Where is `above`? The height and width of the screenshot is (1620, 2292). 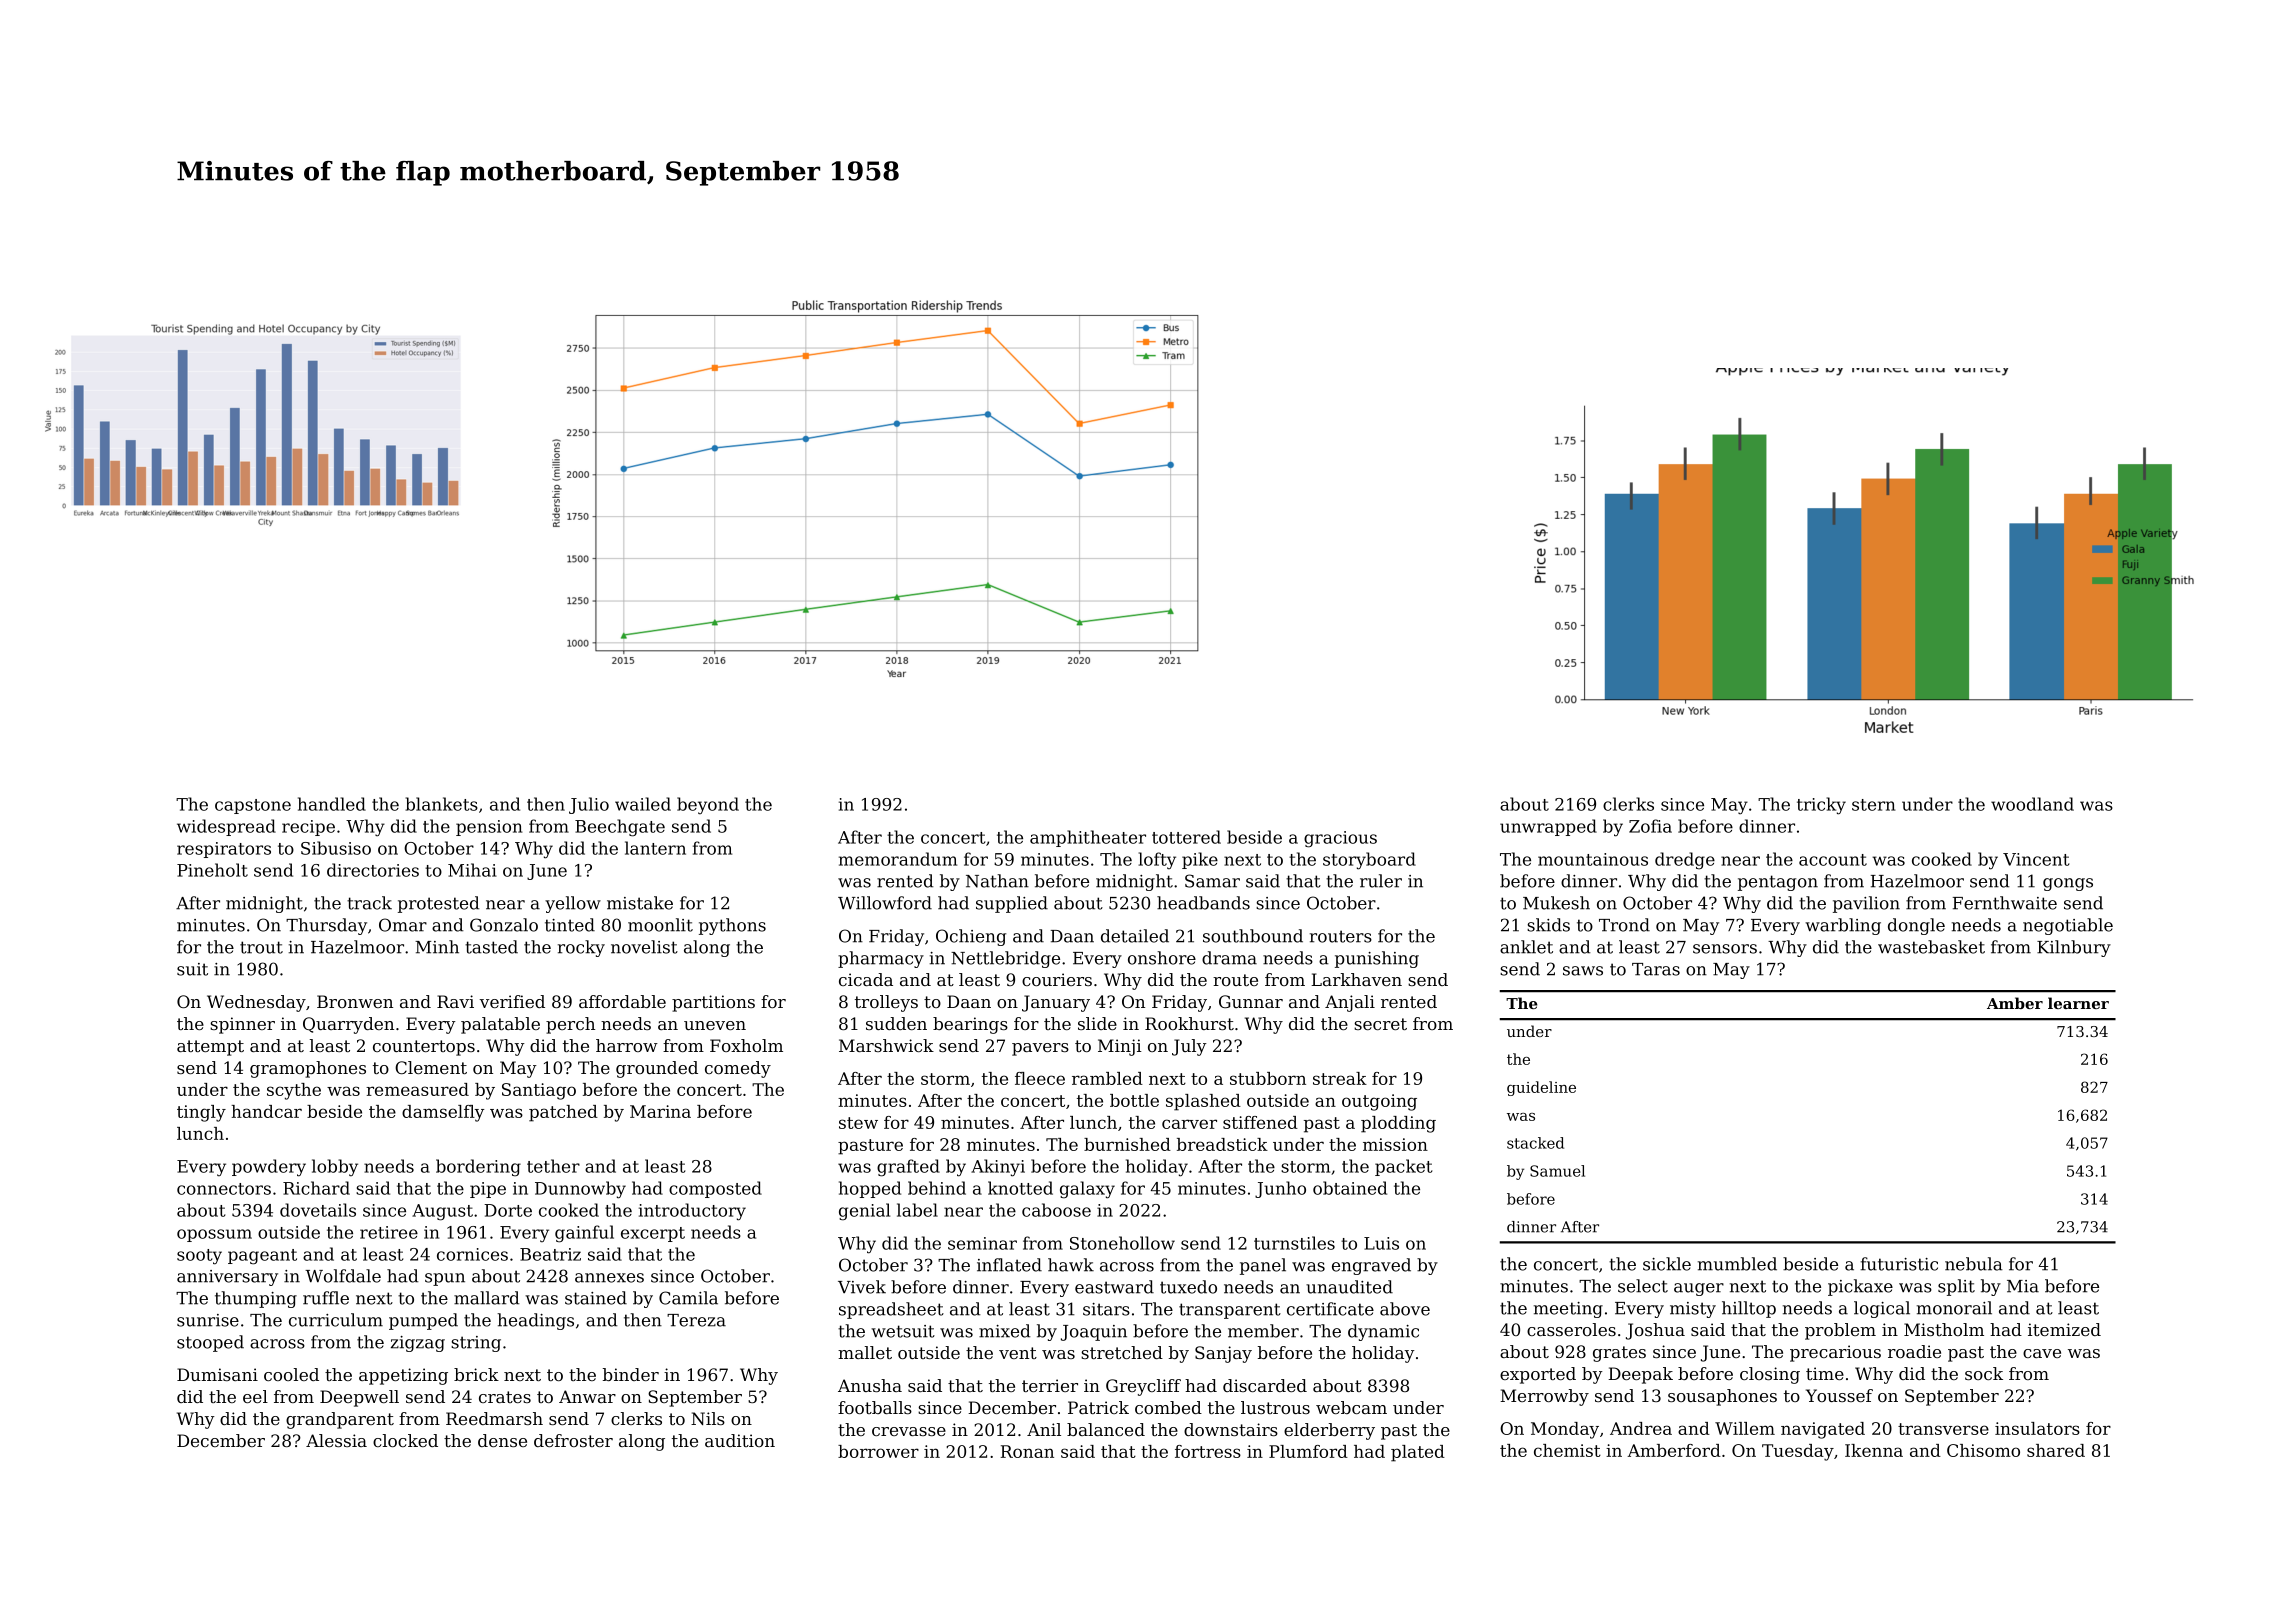
above is located at coordinates (1405, 1309).
